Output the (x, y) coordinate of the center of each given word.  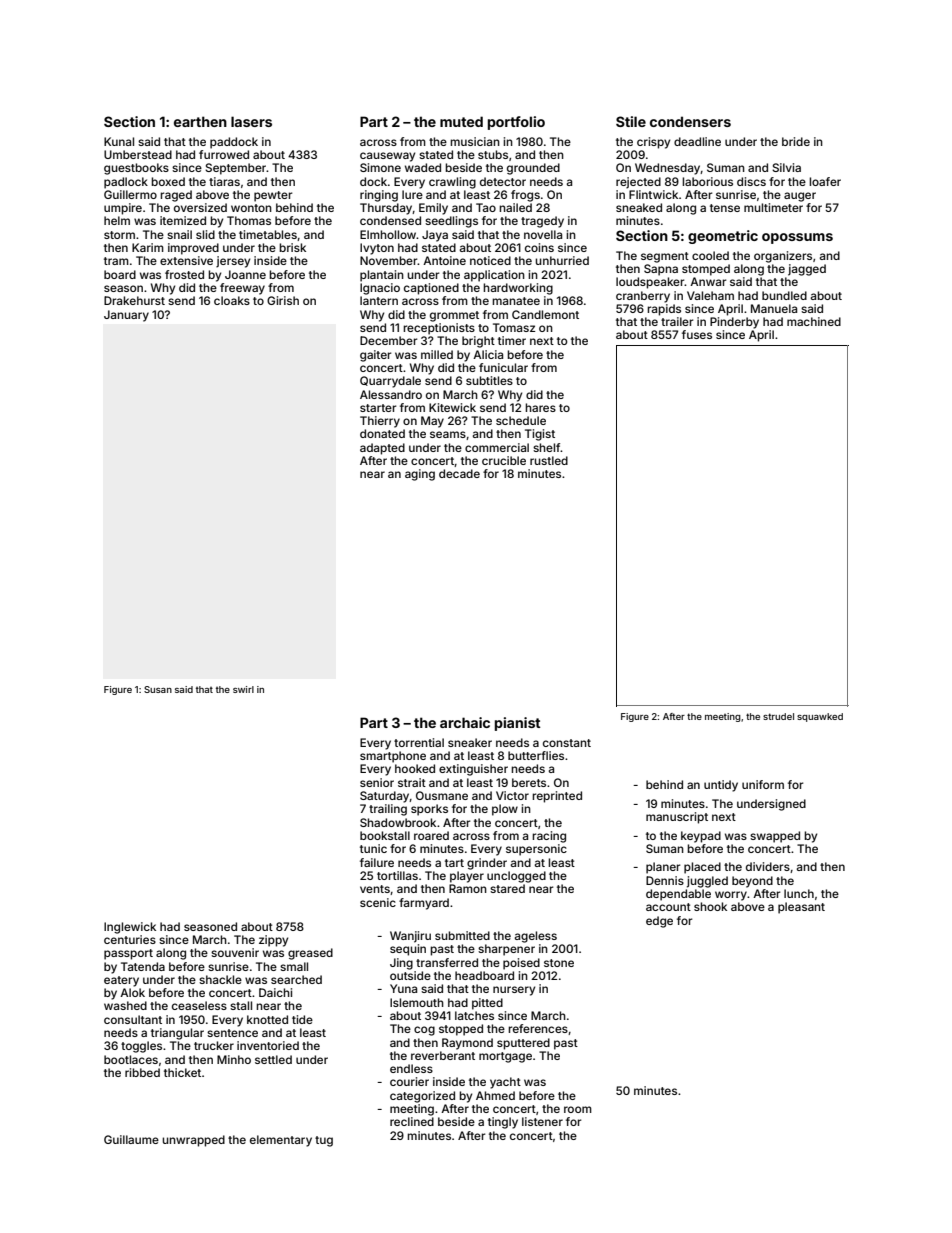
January (126, 316)
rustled (549, 460)
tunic (373, 848)
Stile (631, 121)
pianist (518, 724)
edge (659, 922)
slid (205, 234)
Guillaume (131, 1139)
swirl (243, 689)
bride (796, 141)
